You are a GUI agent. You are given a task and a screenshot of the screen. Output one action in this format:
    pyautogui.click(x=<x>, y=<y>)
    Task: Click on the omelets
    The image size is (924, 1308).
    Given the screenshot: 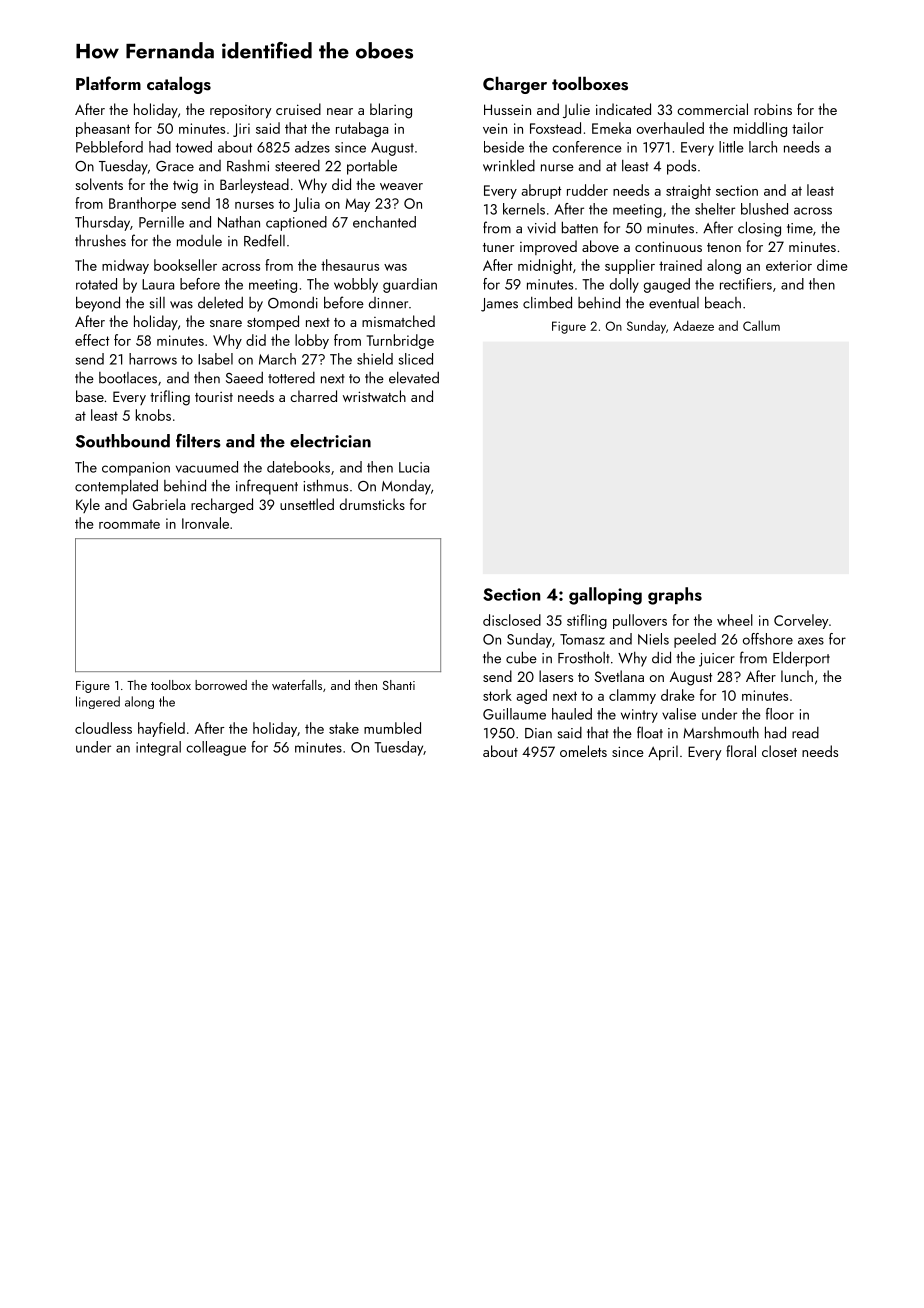 What is the action you would take?
    pyautogui.click(x=583, y=751)
